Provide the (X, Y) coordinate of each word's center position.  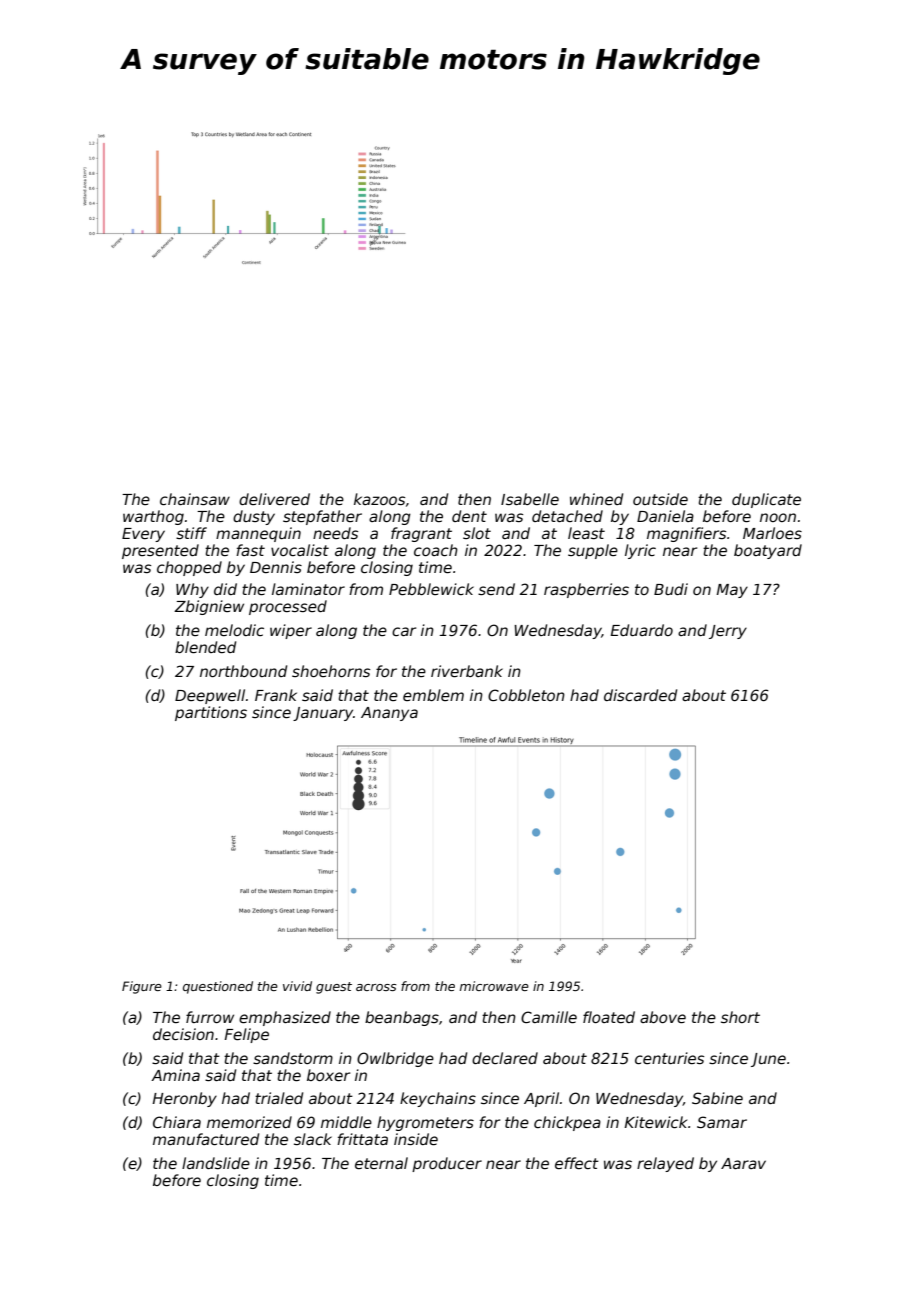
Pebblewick (431, 589)
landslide (216, 1163)
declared (505, 1058)
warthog (153, 517)
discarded (640, 695)
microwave (494, 986)
